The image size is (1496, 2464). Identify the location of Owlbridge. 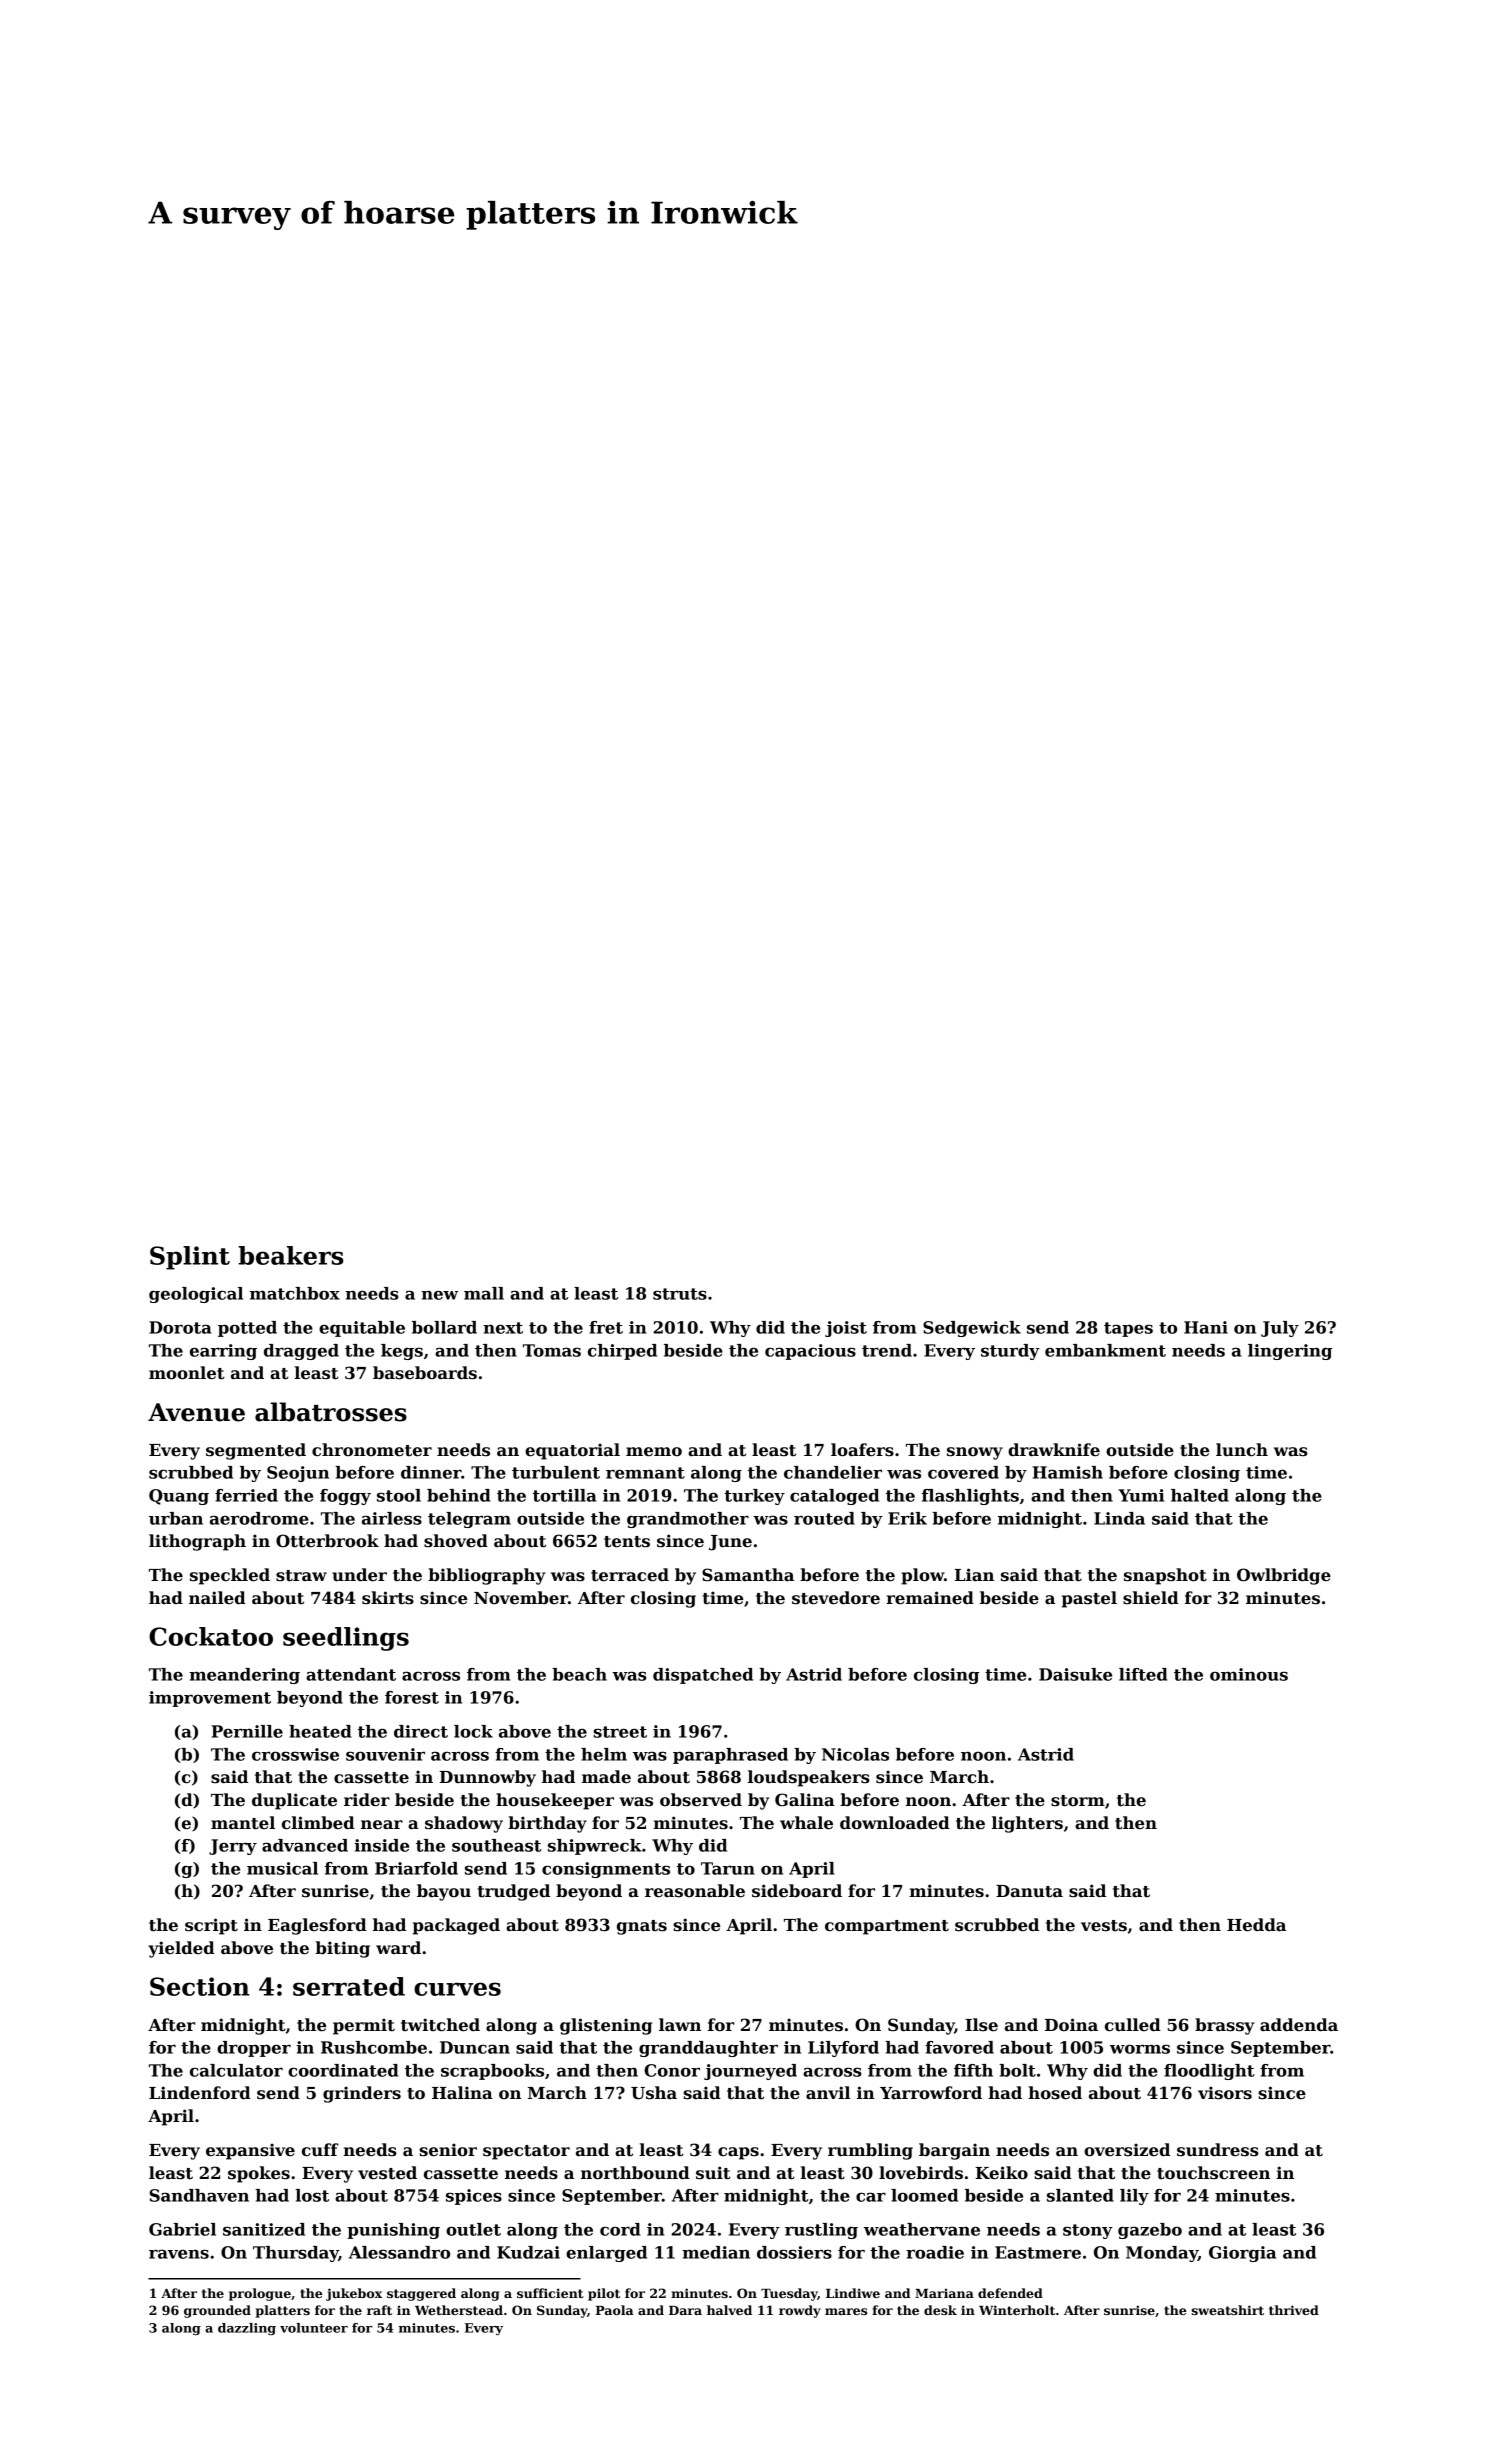
(1284, 1576).
